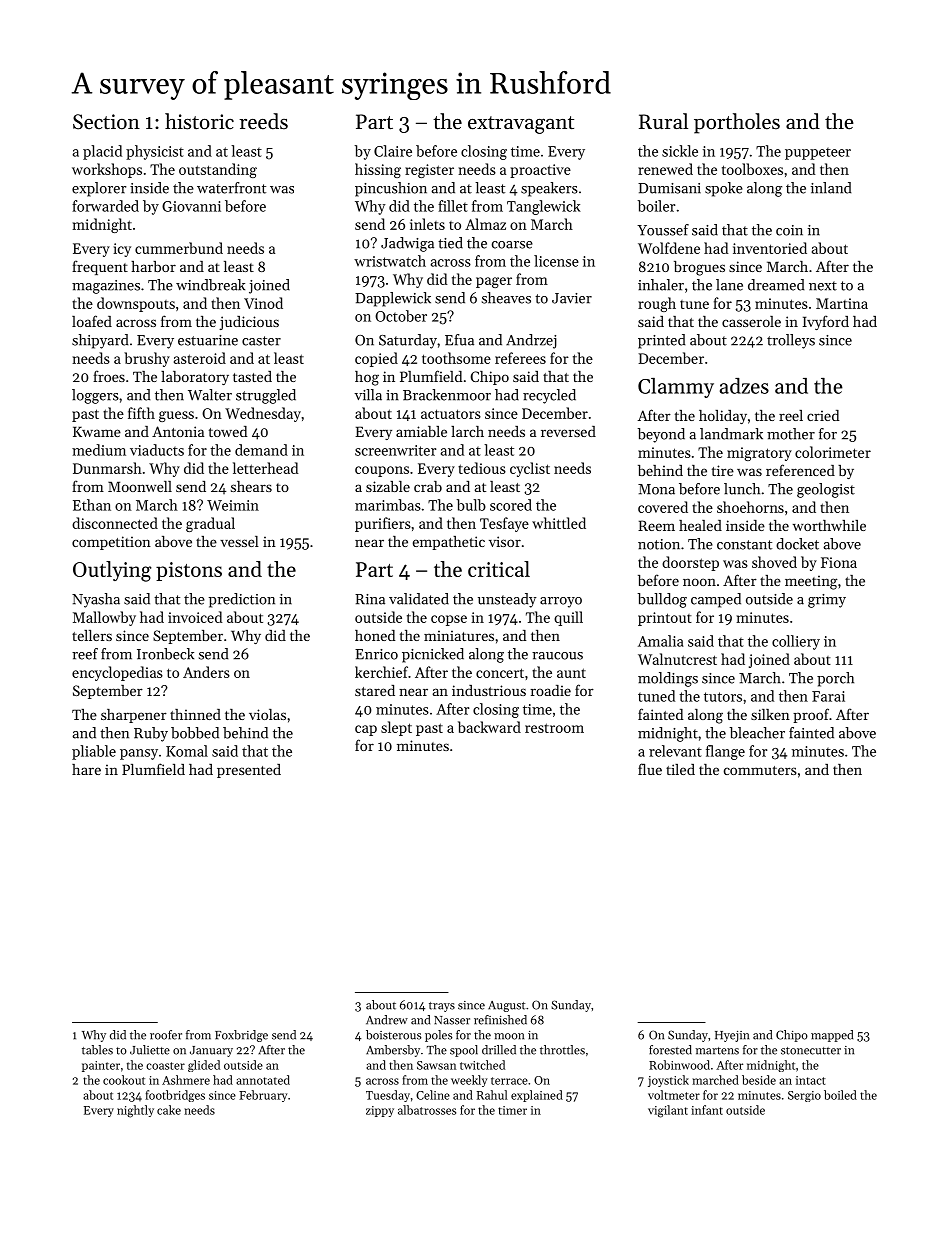 Image resolution: width=952 pixels, height=1233 pixels. What do you see at coordinates (521, 125) in the screenshot?
I see `extravagant` at bounding box center [521, 125].
